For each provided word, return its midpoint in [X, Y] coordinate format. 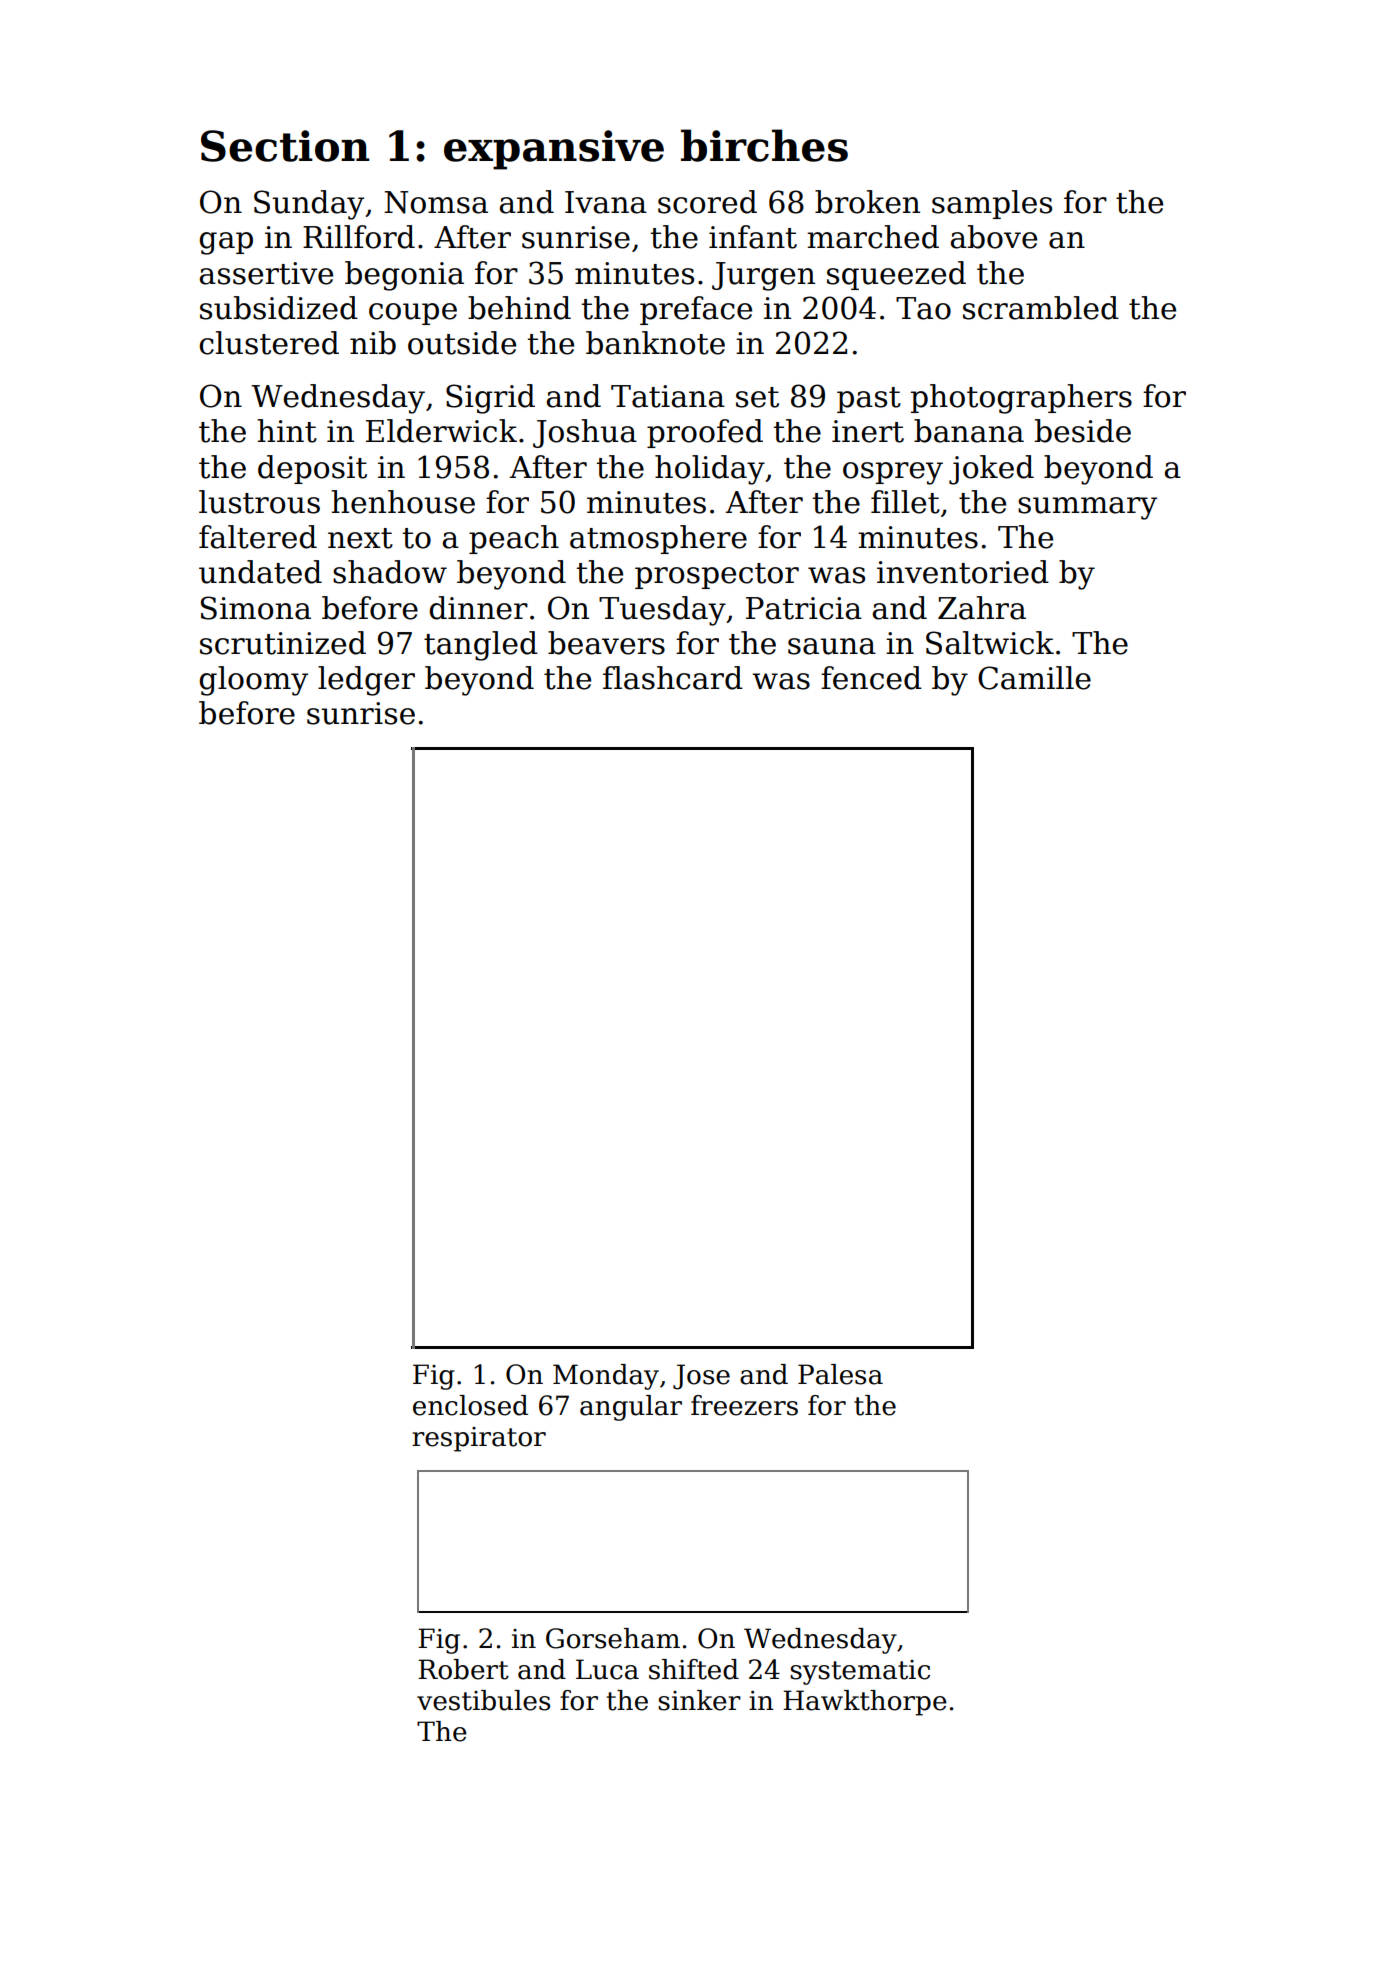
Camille [1034, 678]
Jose [701, 1377]
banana [969, 431]
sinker [699, 1700]
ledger [366, 681]
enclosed [470, 1405]
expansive [554, 150]
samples [992, 204]
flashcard [673, 678]
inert [868, 431]
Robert [463, 1669]
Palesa [840, 1374]
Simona [256, 608]
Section [285, 146]
